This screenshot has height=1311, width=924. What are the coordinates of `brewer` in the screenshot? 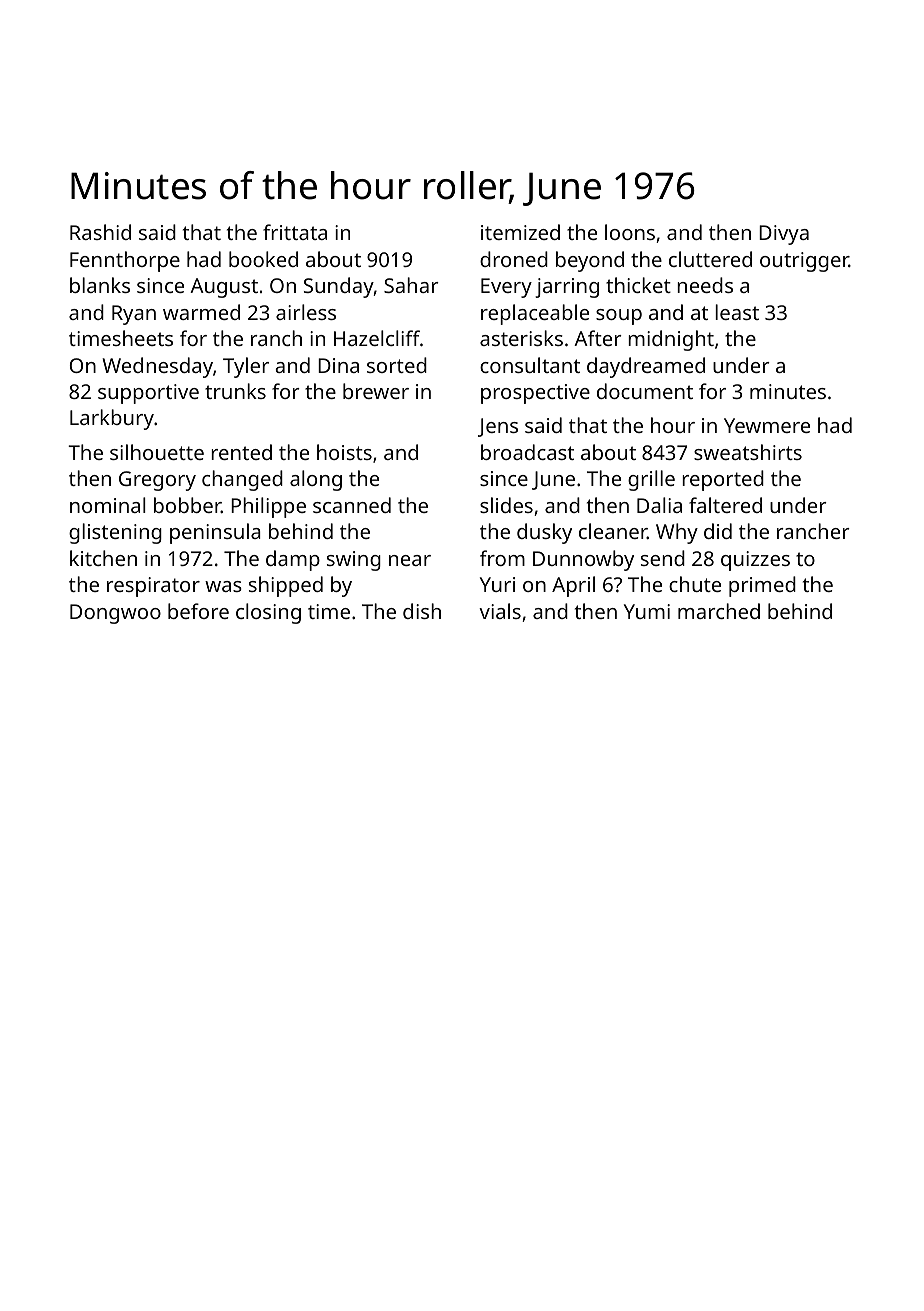 It's located at (376, 391).
